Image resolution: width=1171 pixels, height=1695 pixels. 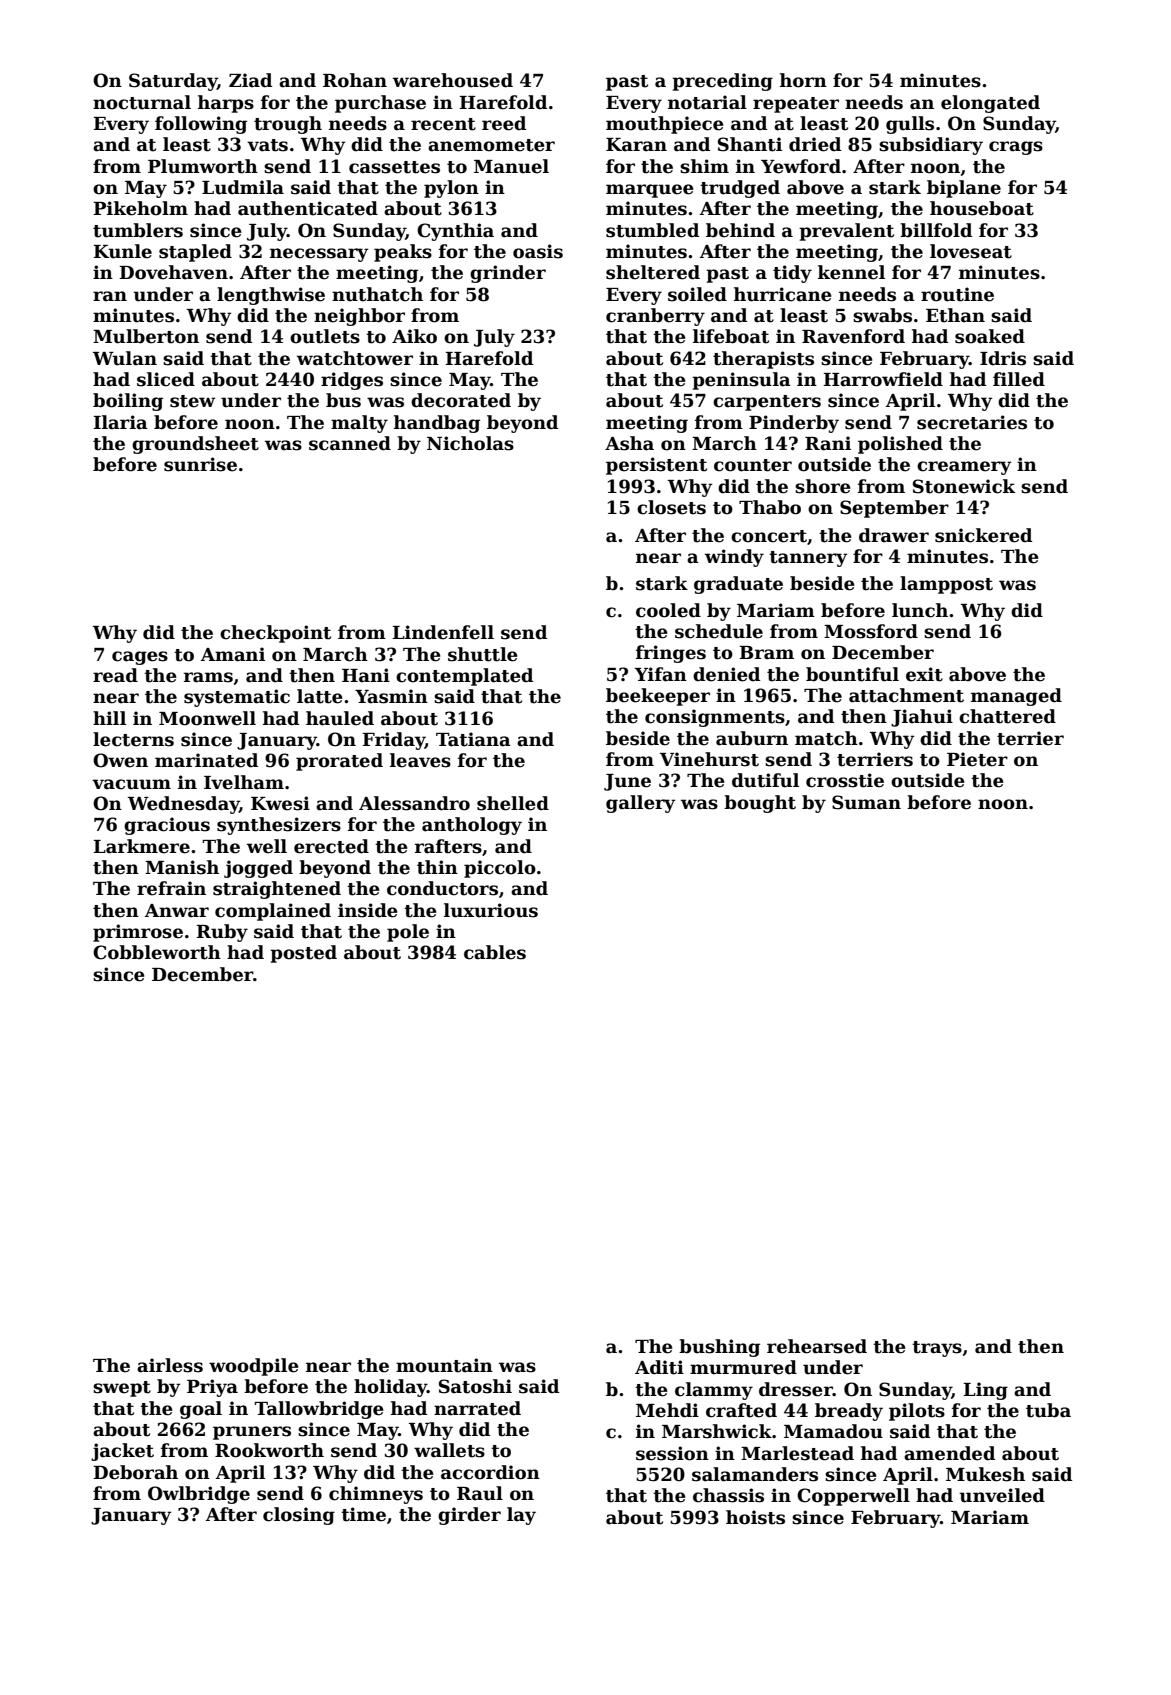 What do you see at coordinates (937, 1349) in the image?
I see `trays` at bounding box center [937, 1349].
